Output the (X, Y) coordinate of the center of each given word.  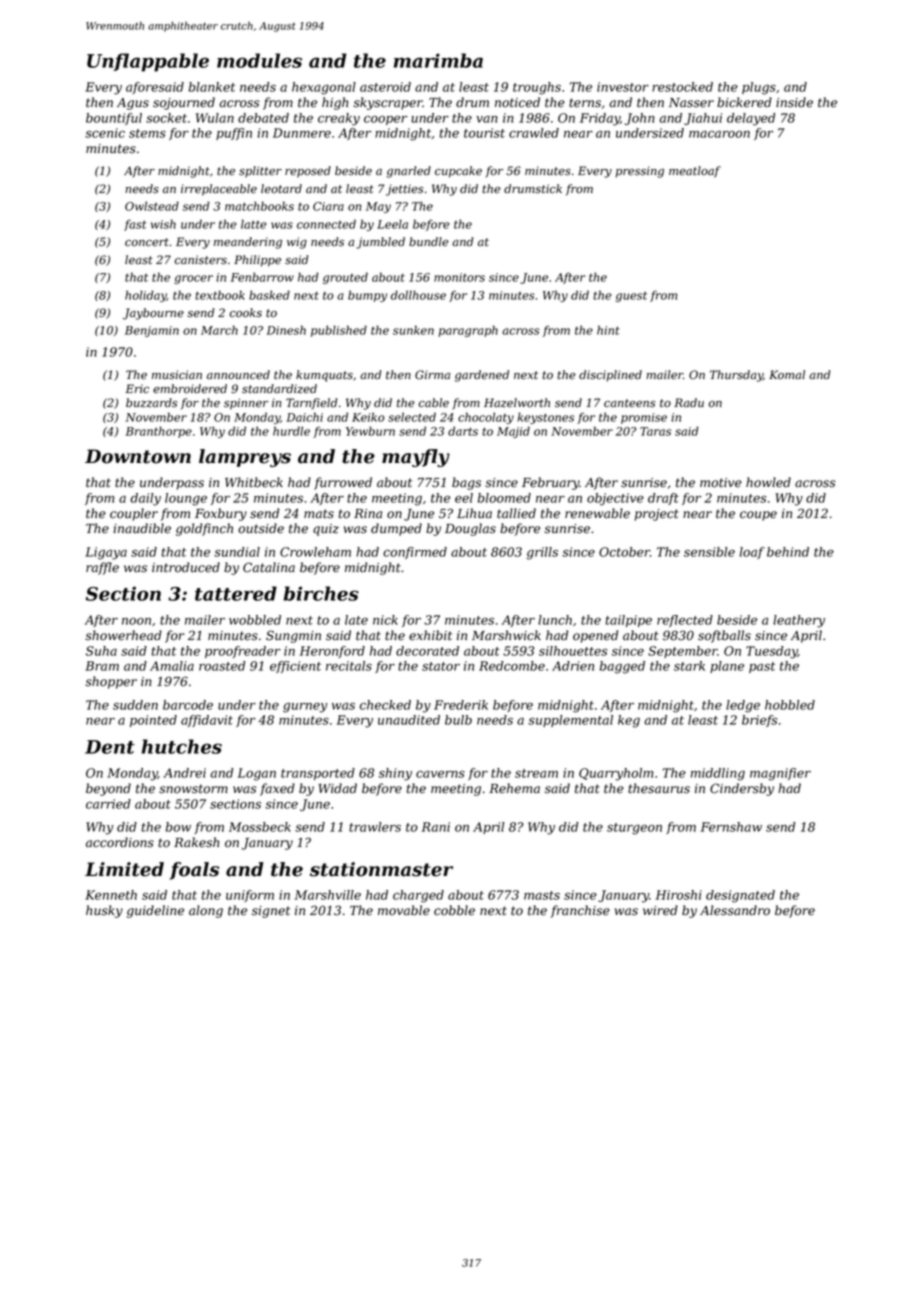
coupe (758, 516)
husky (104, 911)
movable (404, 910)
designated (740, 896)
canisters (201, 260)
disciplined (610, 376)
